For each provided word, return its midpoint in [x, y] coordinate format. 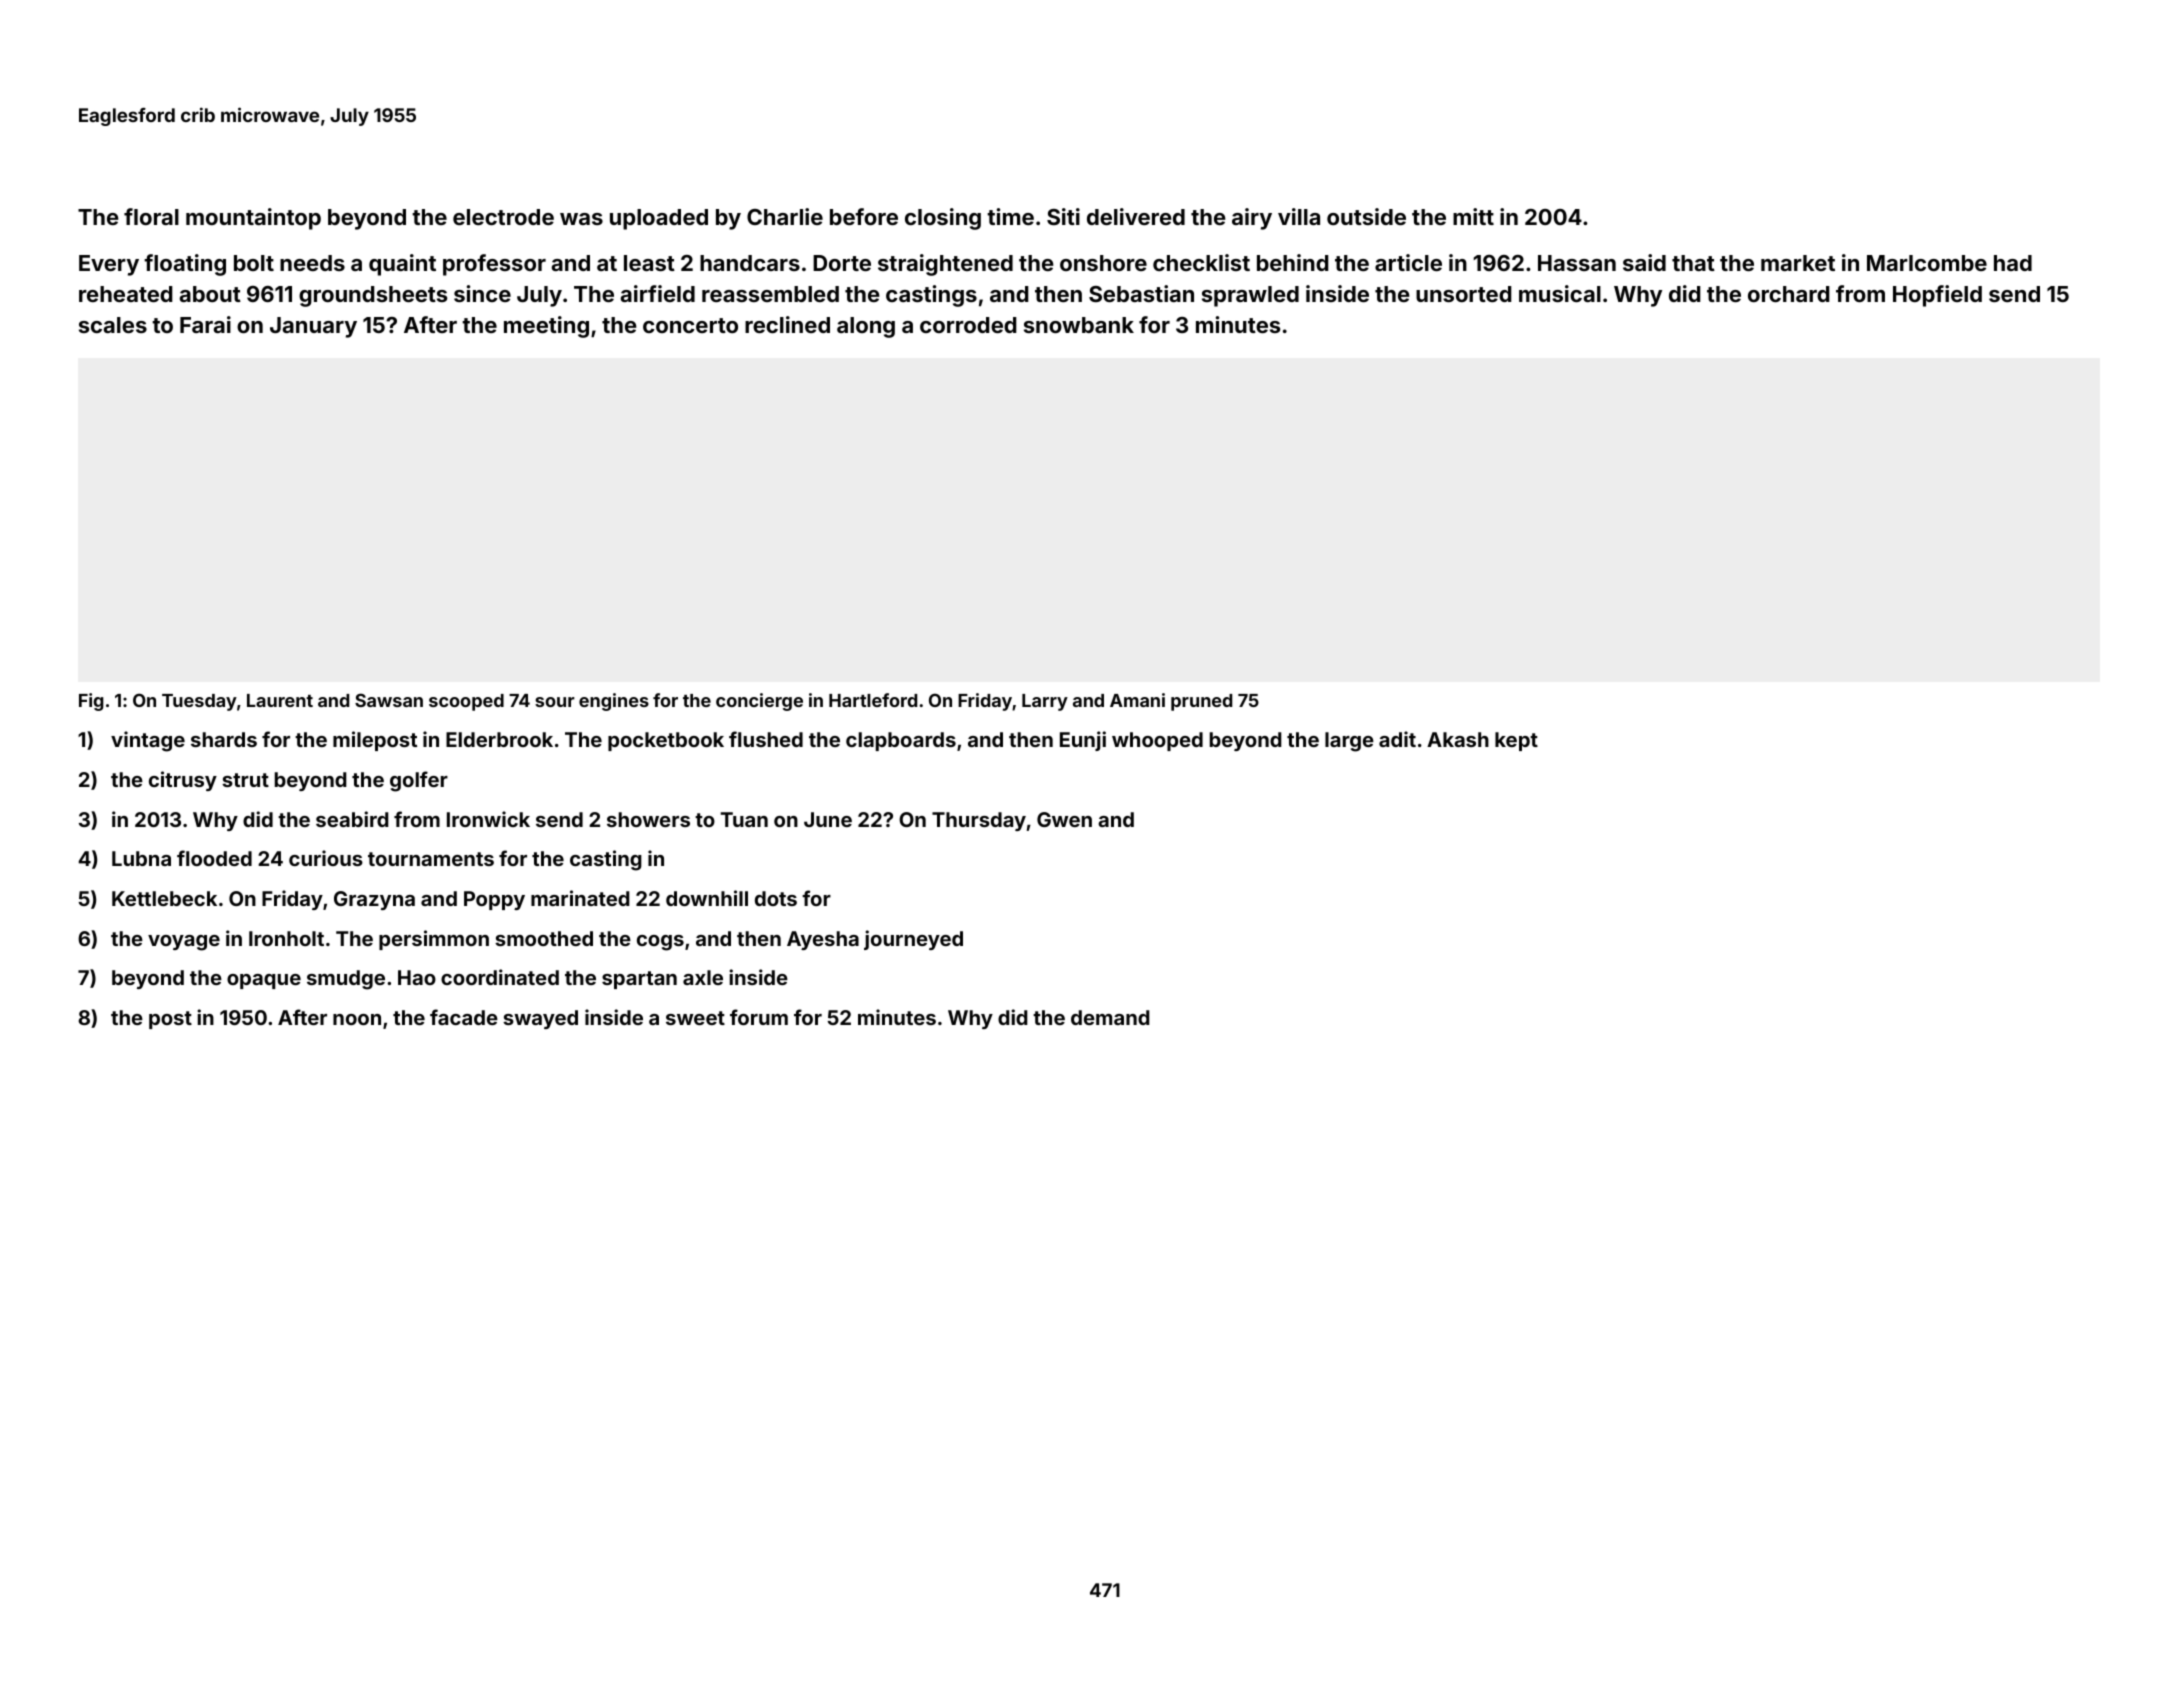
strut [245, 780]
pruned [1201, 702]
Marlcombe [1927, 263]
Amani [1137, 700]
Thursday [979, 821]
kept [1516, 741]
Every [109, 265]
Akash [1458, 739]
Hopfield [1937, 296]
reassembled [770, 294]
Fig [91, 702]
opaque [264, 981]
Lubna [141, 858]
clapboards [901, 741]
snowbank [1079, 325]
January [313, 327]
